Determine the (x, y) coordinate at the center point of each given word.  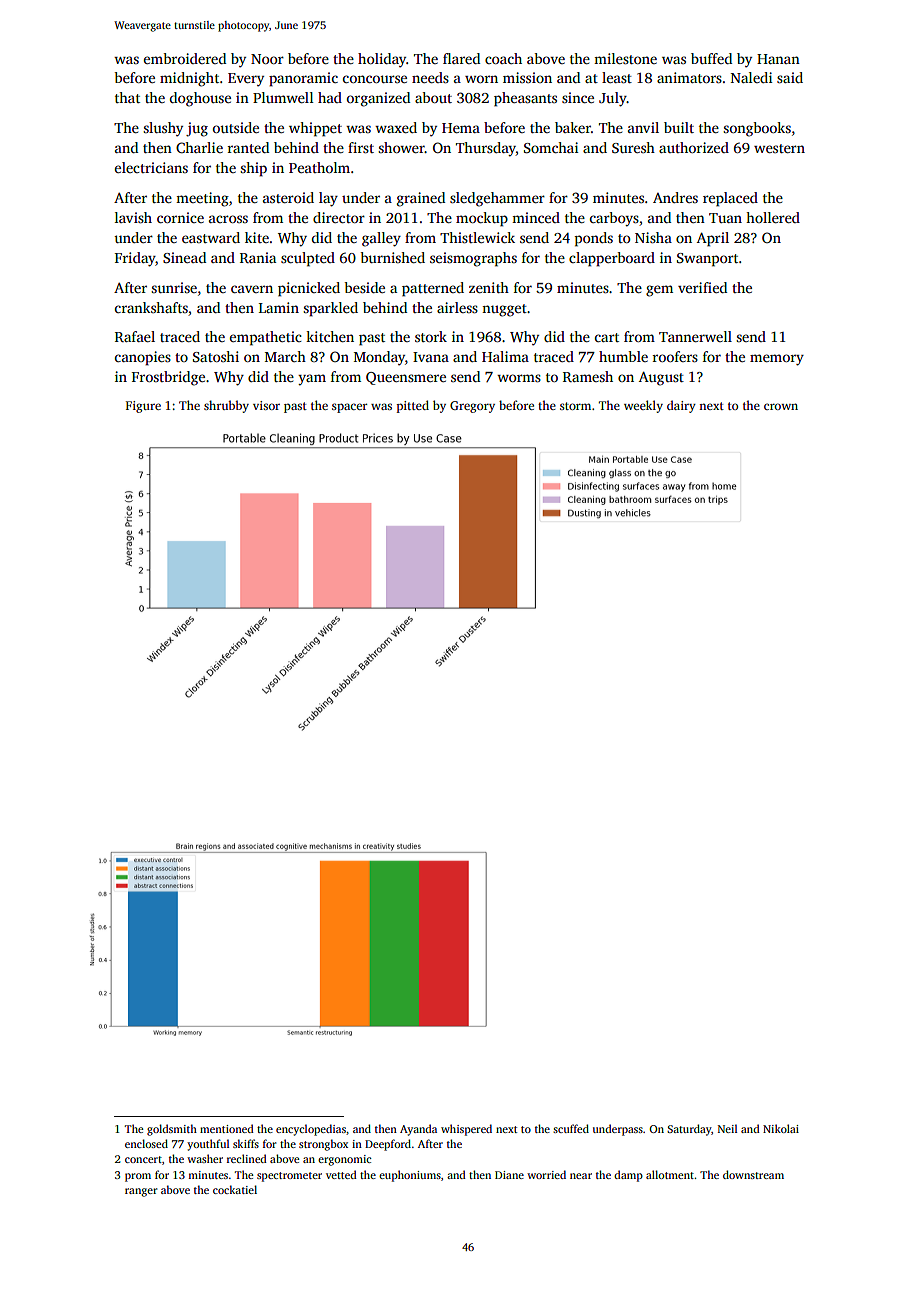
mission (527, 77)
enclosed (146, 1143)
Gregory (472, 407)
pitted (413, 406)
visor (266, 405)
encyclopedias (311, 1130)
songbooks (757, 129)
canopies (143, 358)
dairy (681, 406)
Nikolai (781, 1128)
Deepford (388, 1145)
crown (781, 406)
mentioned (227, 1128)
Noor (267, 59)
